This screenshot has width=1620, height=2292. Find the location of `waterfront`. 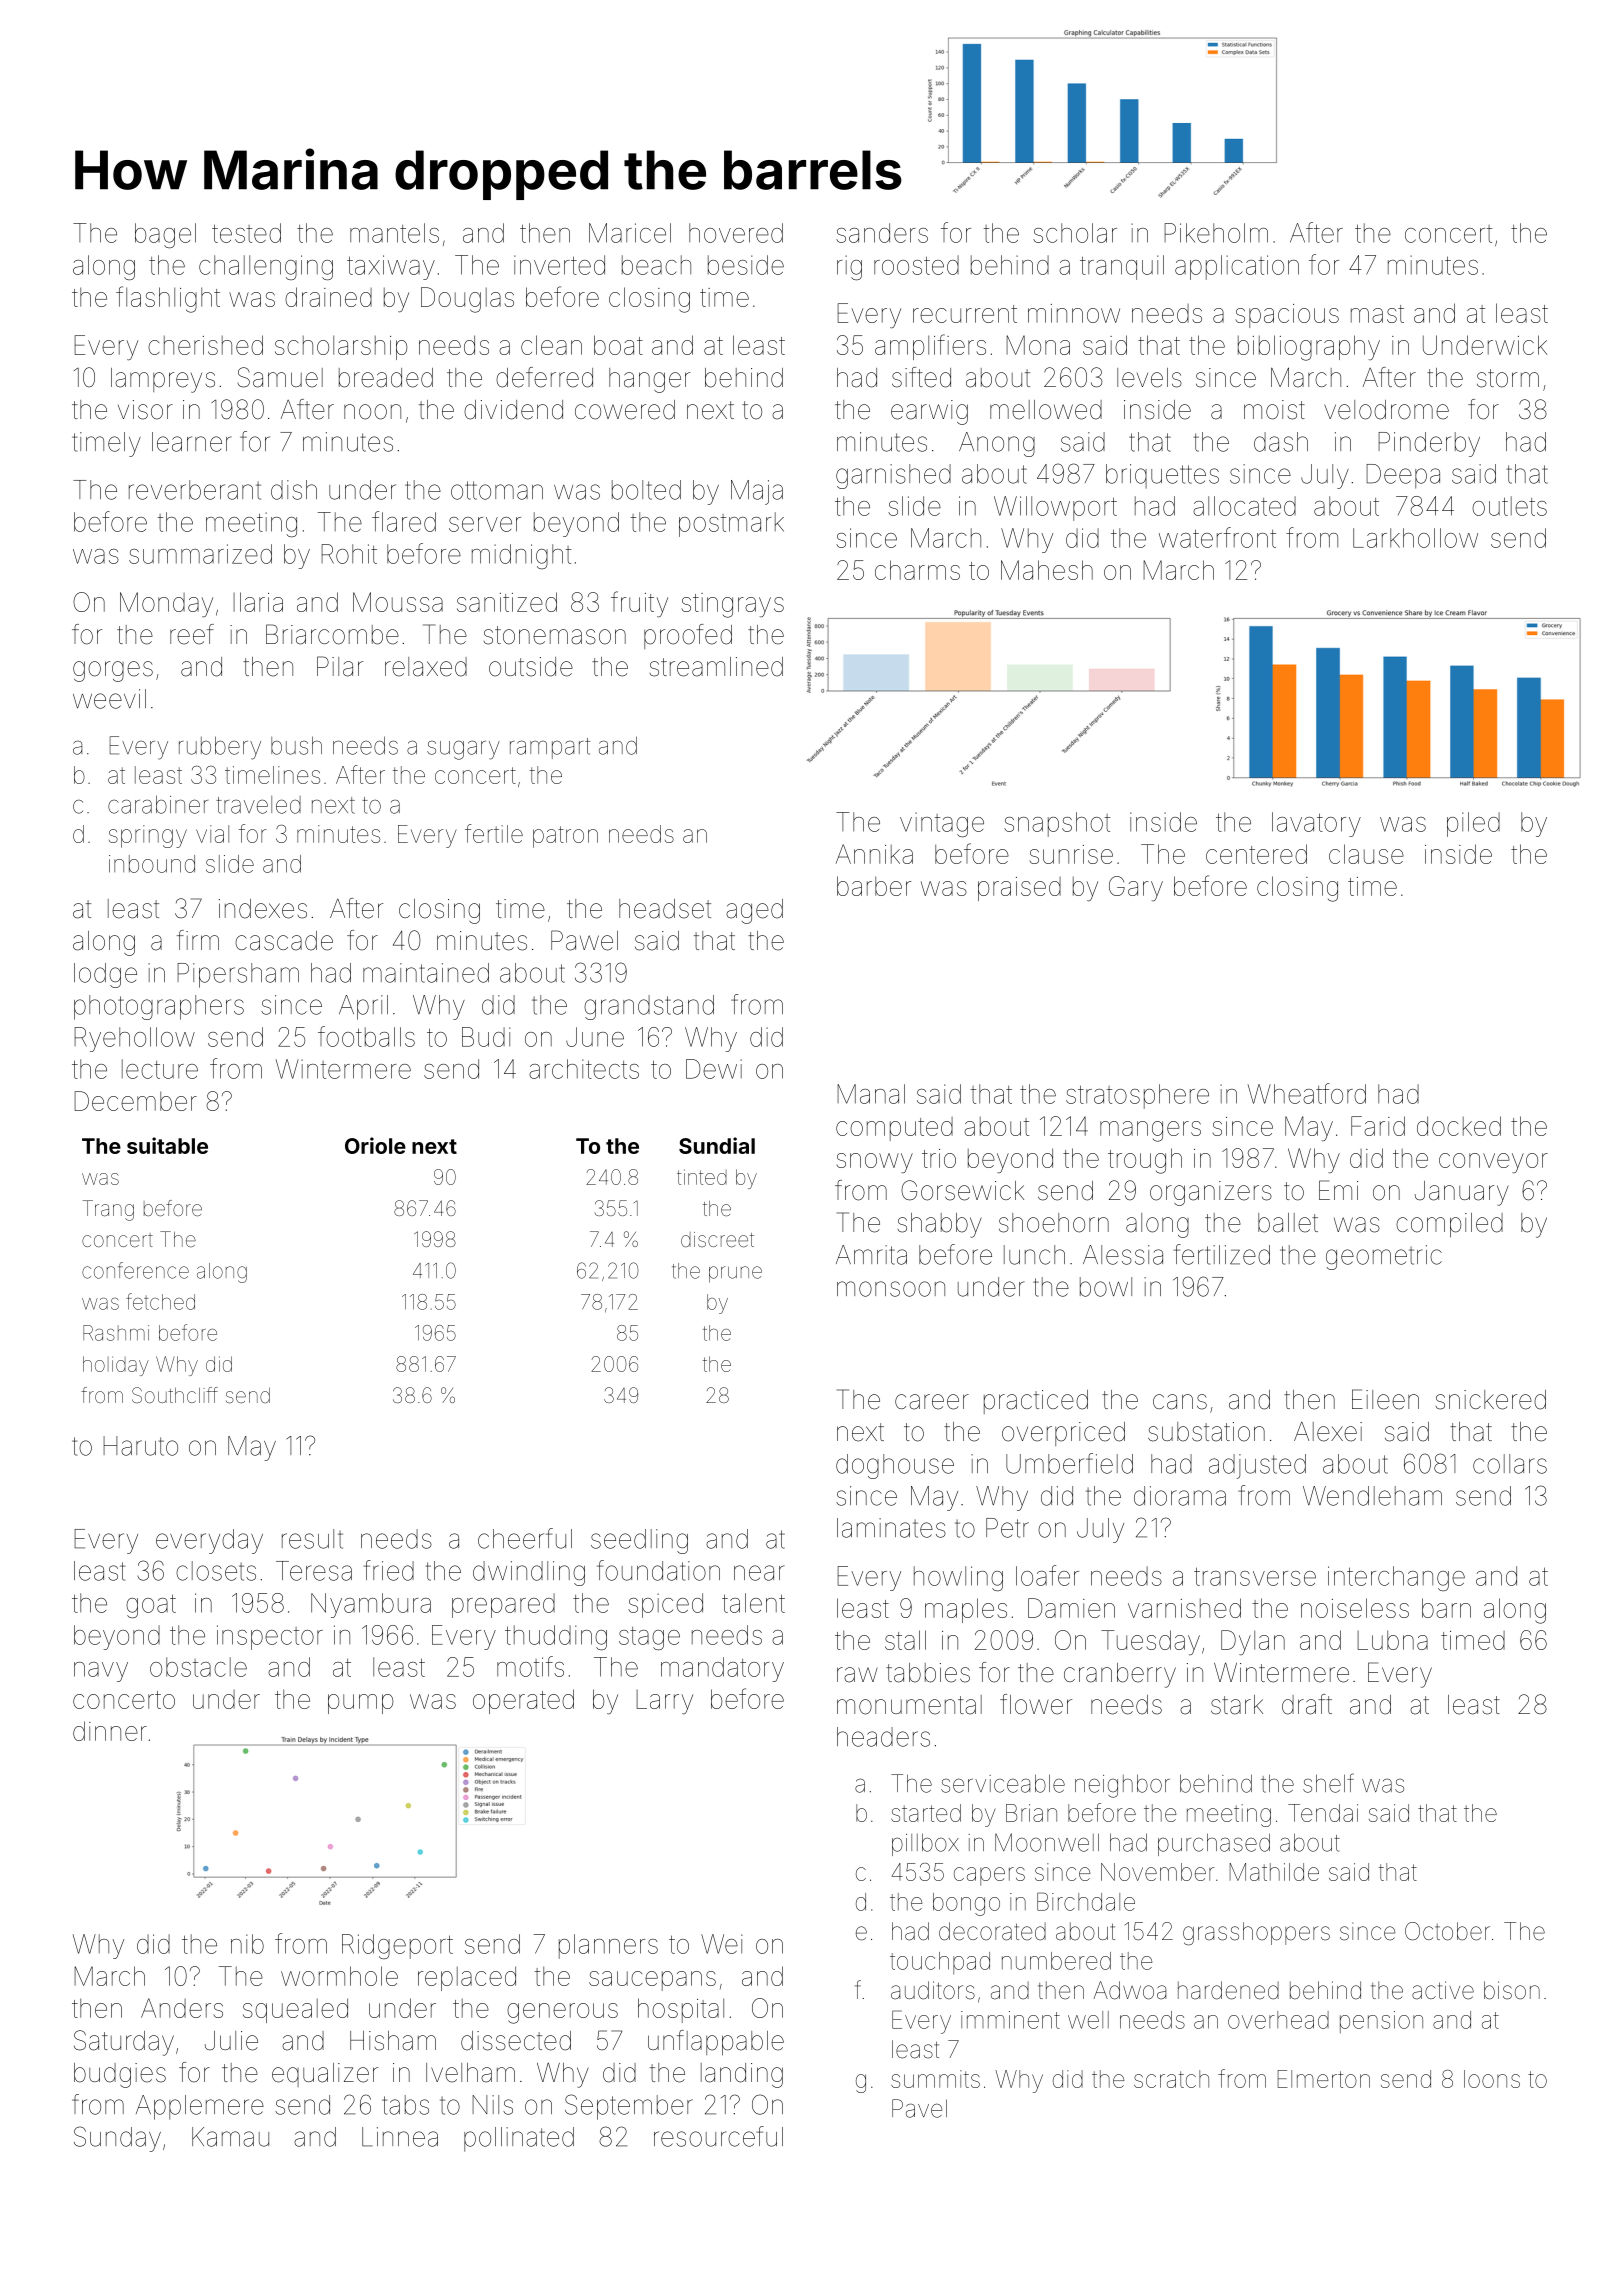

waterfront is located at coordinates (1217, 537).
